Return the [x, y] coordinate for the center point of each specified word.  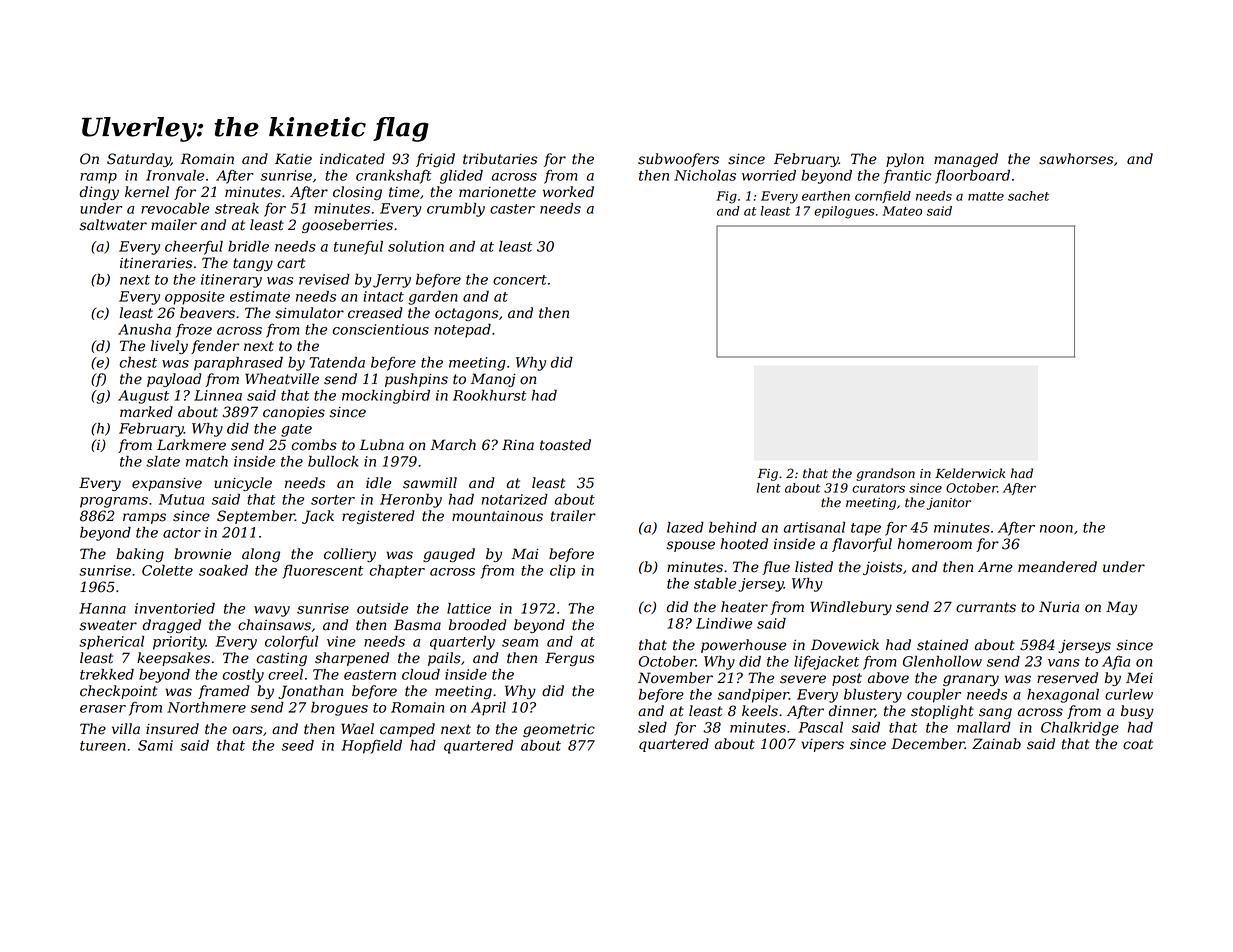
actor [182, 533]
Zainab [996, 744]
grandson [885, 474]
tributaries [500, 159]
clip [562, 572]
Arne [995, 567]
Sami [155, 745]
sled [652, 727]
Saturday [139, 160]
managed [966, 160]
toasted [565, 445]
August [143, 397]
